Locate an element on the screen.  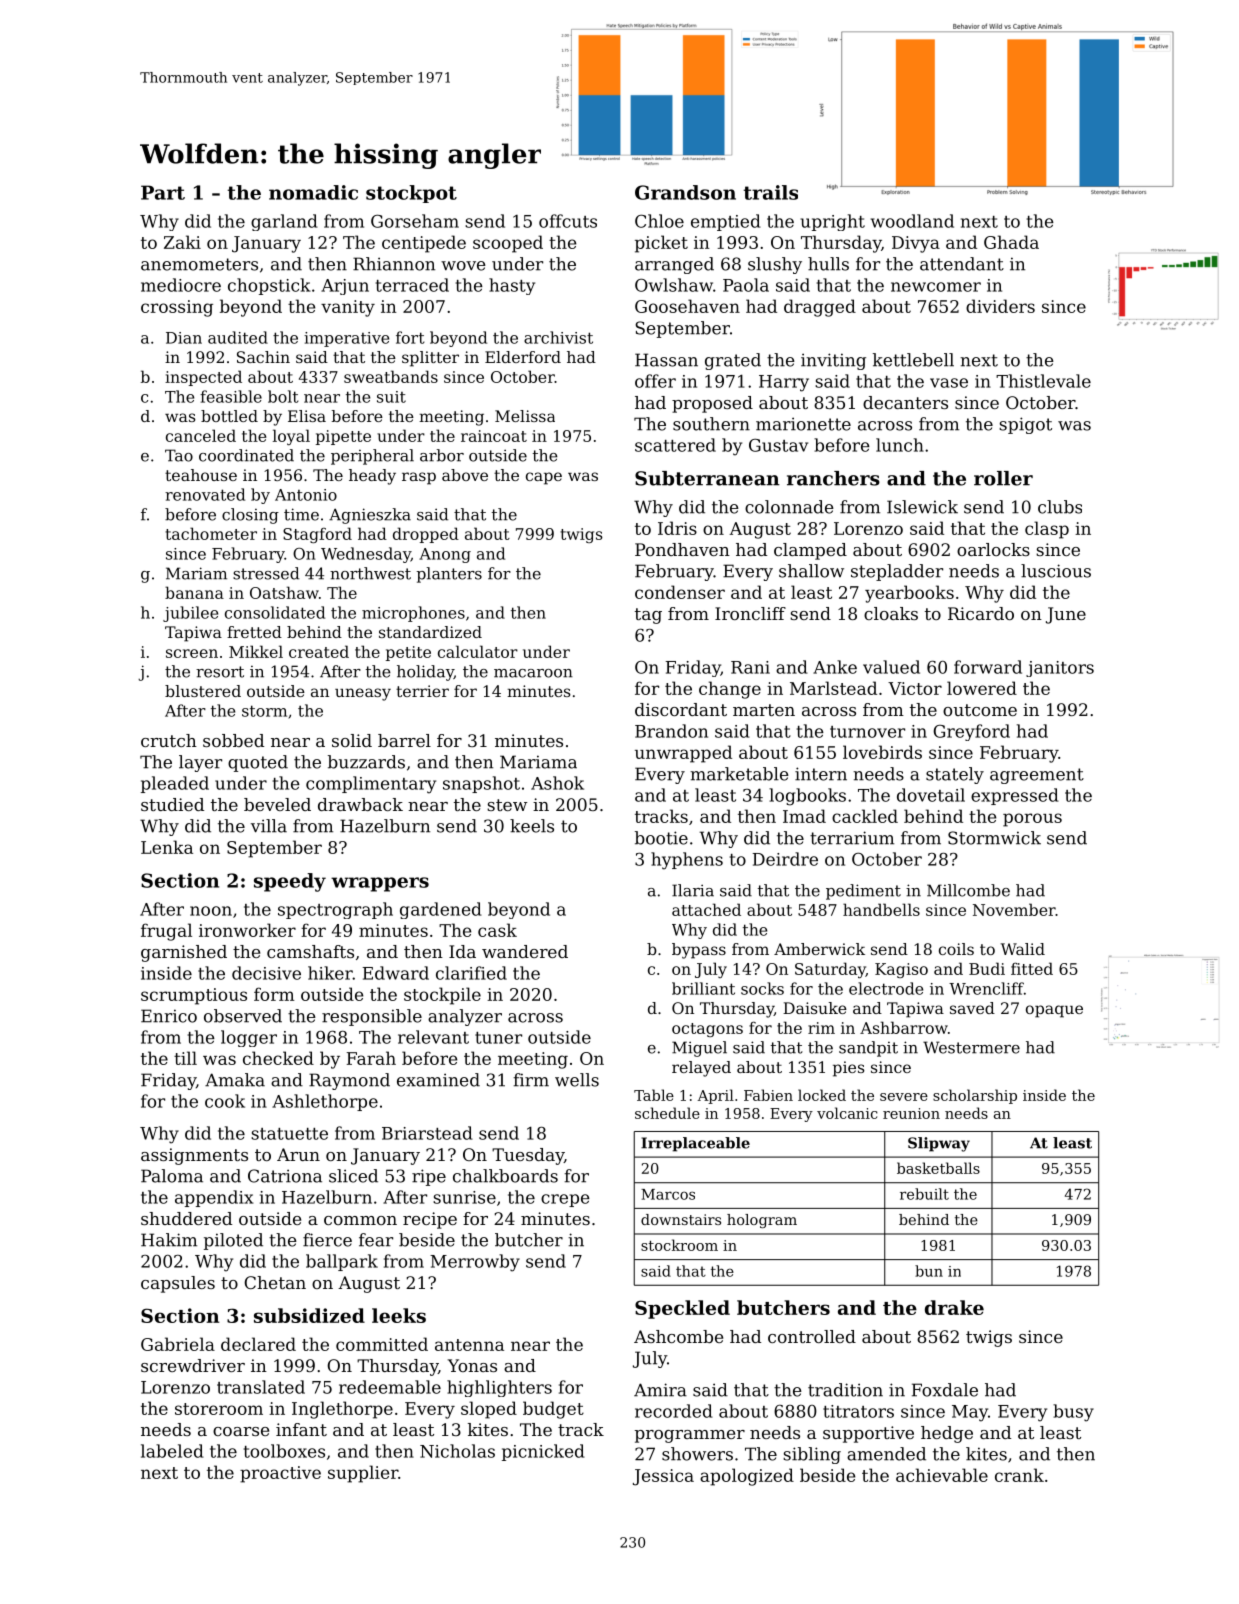
Speckled is located at coordinates (682, 1309).
